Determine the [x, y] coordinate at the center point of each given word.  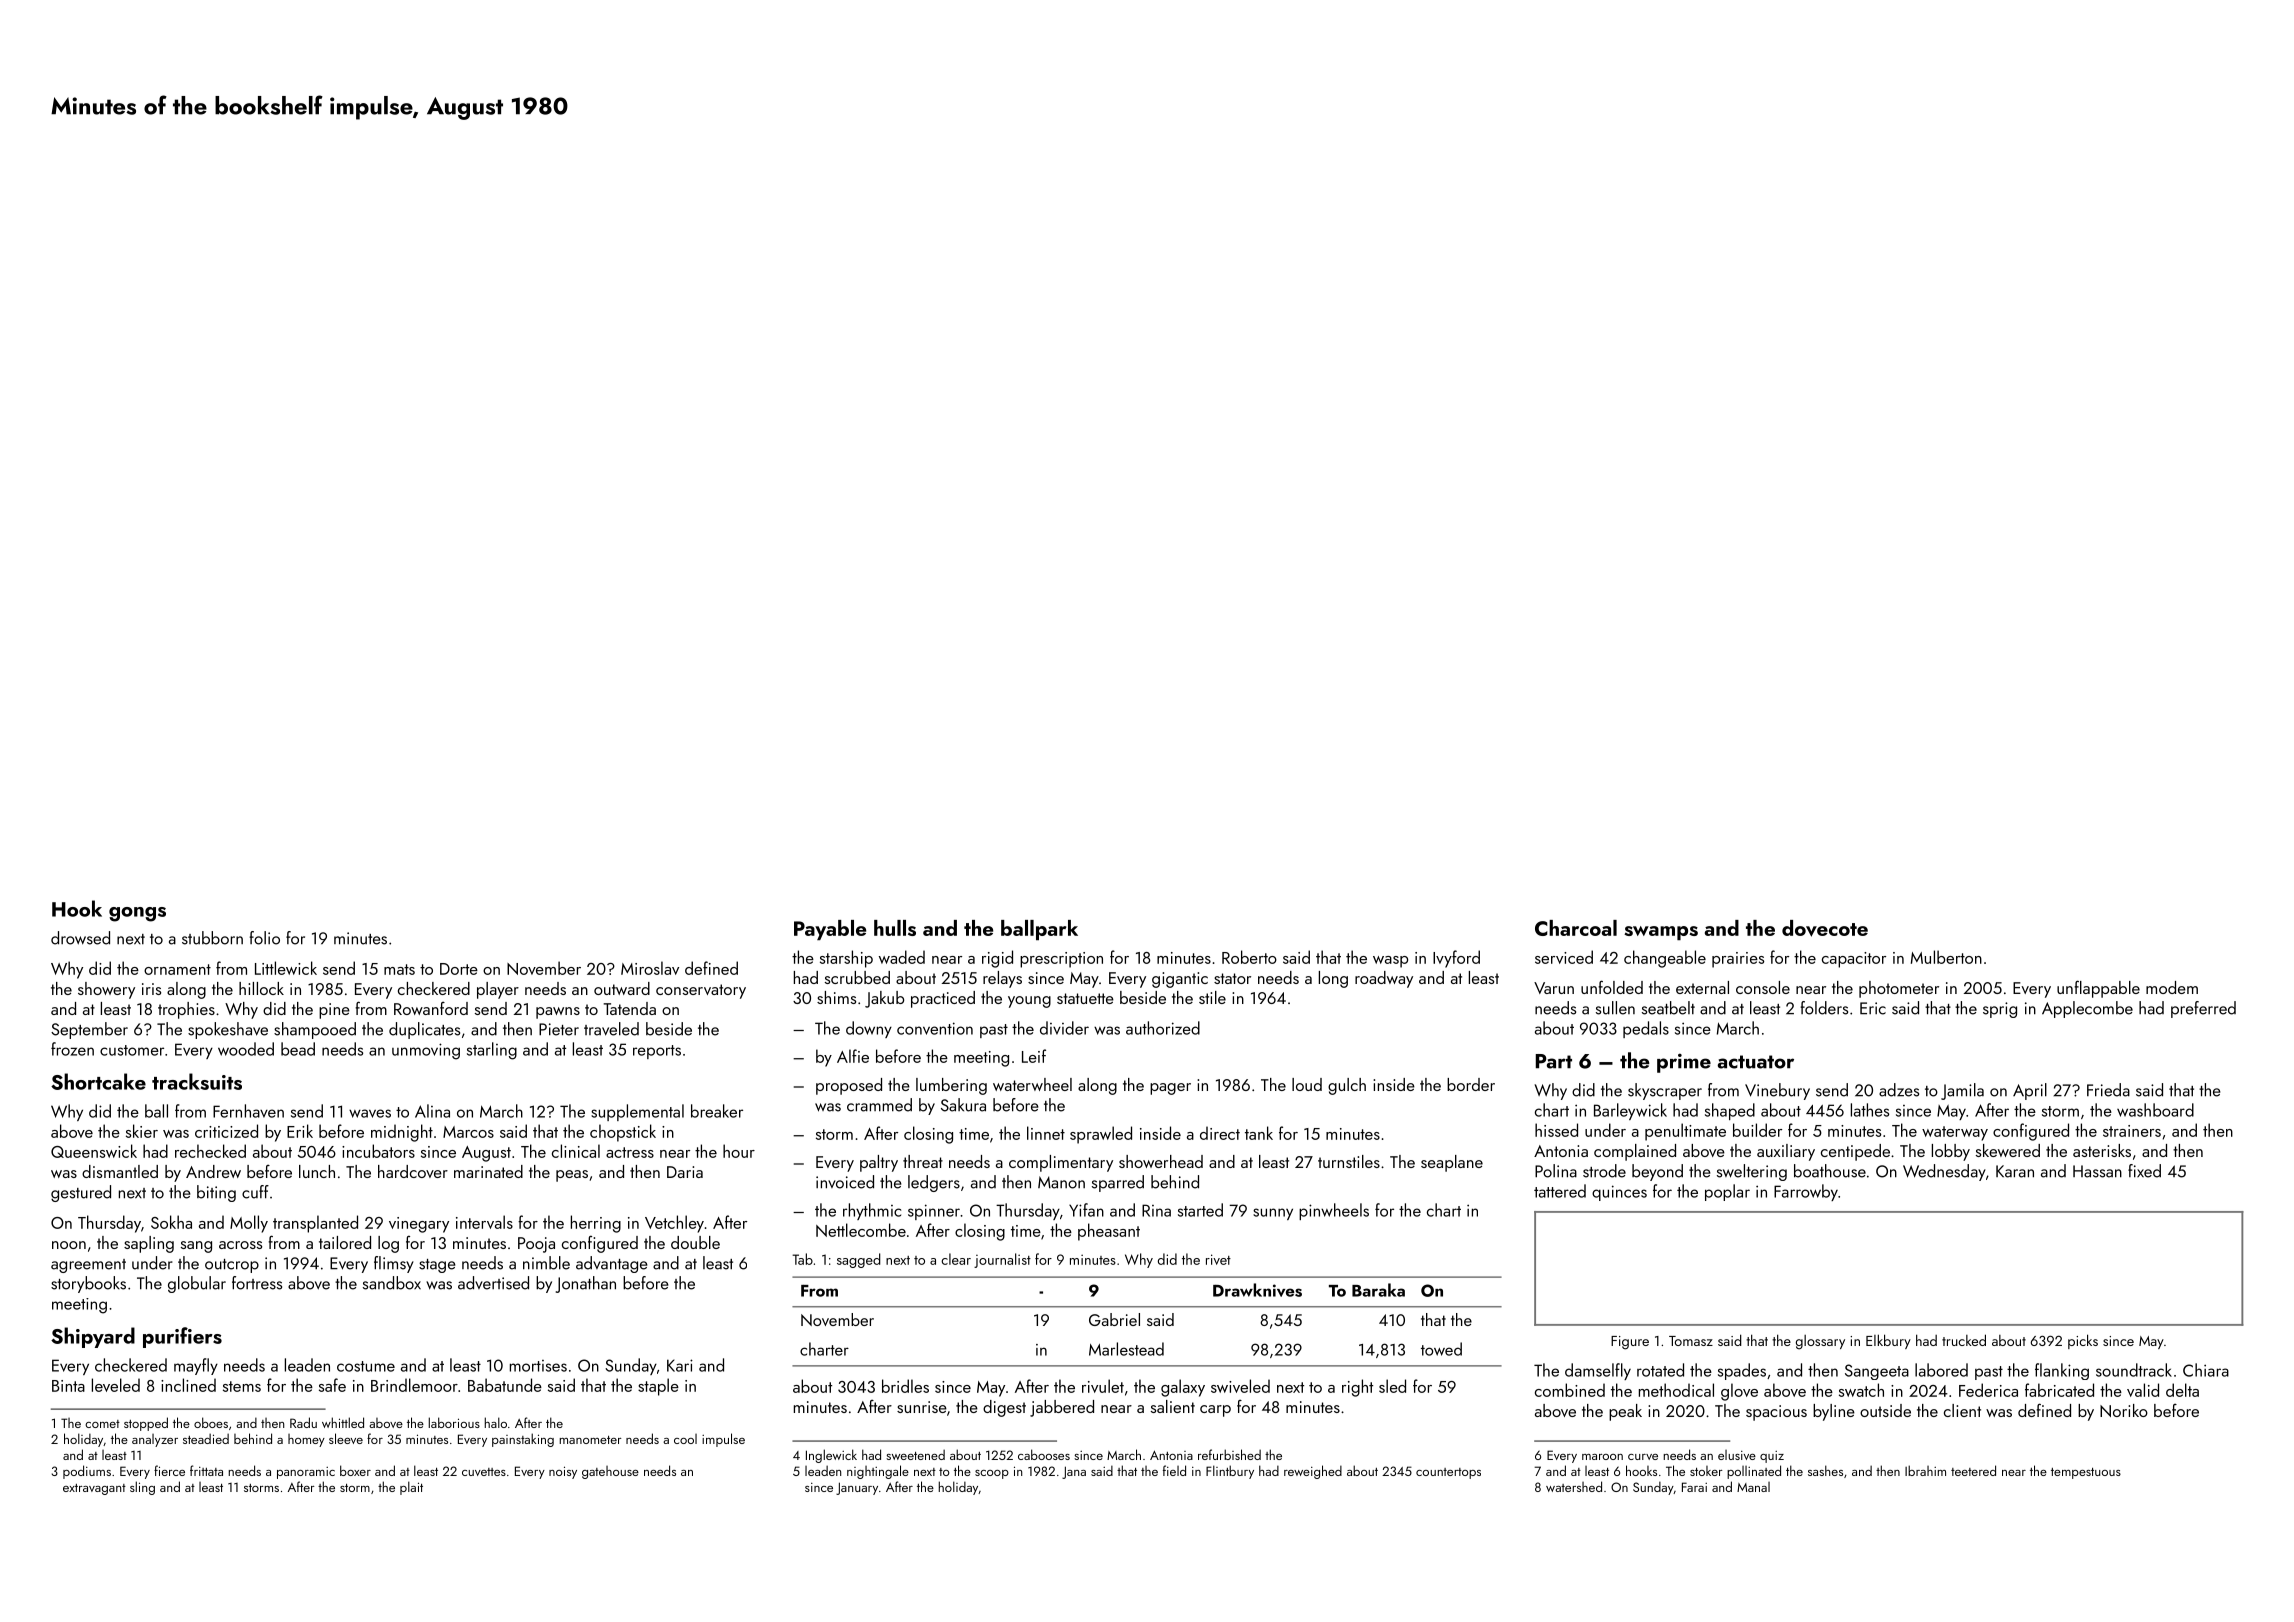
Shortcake [98, 1081]
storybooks [88, 1284]
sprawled [1101, 1135]
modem [2172, 987]
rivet [1218, 1259]
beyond [1657, 1172]
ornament [177, 969]
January [857, 1488]
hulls [895, 928]
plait [411, 1488]
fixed [2144, 1171]
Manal [1753, 1487]
